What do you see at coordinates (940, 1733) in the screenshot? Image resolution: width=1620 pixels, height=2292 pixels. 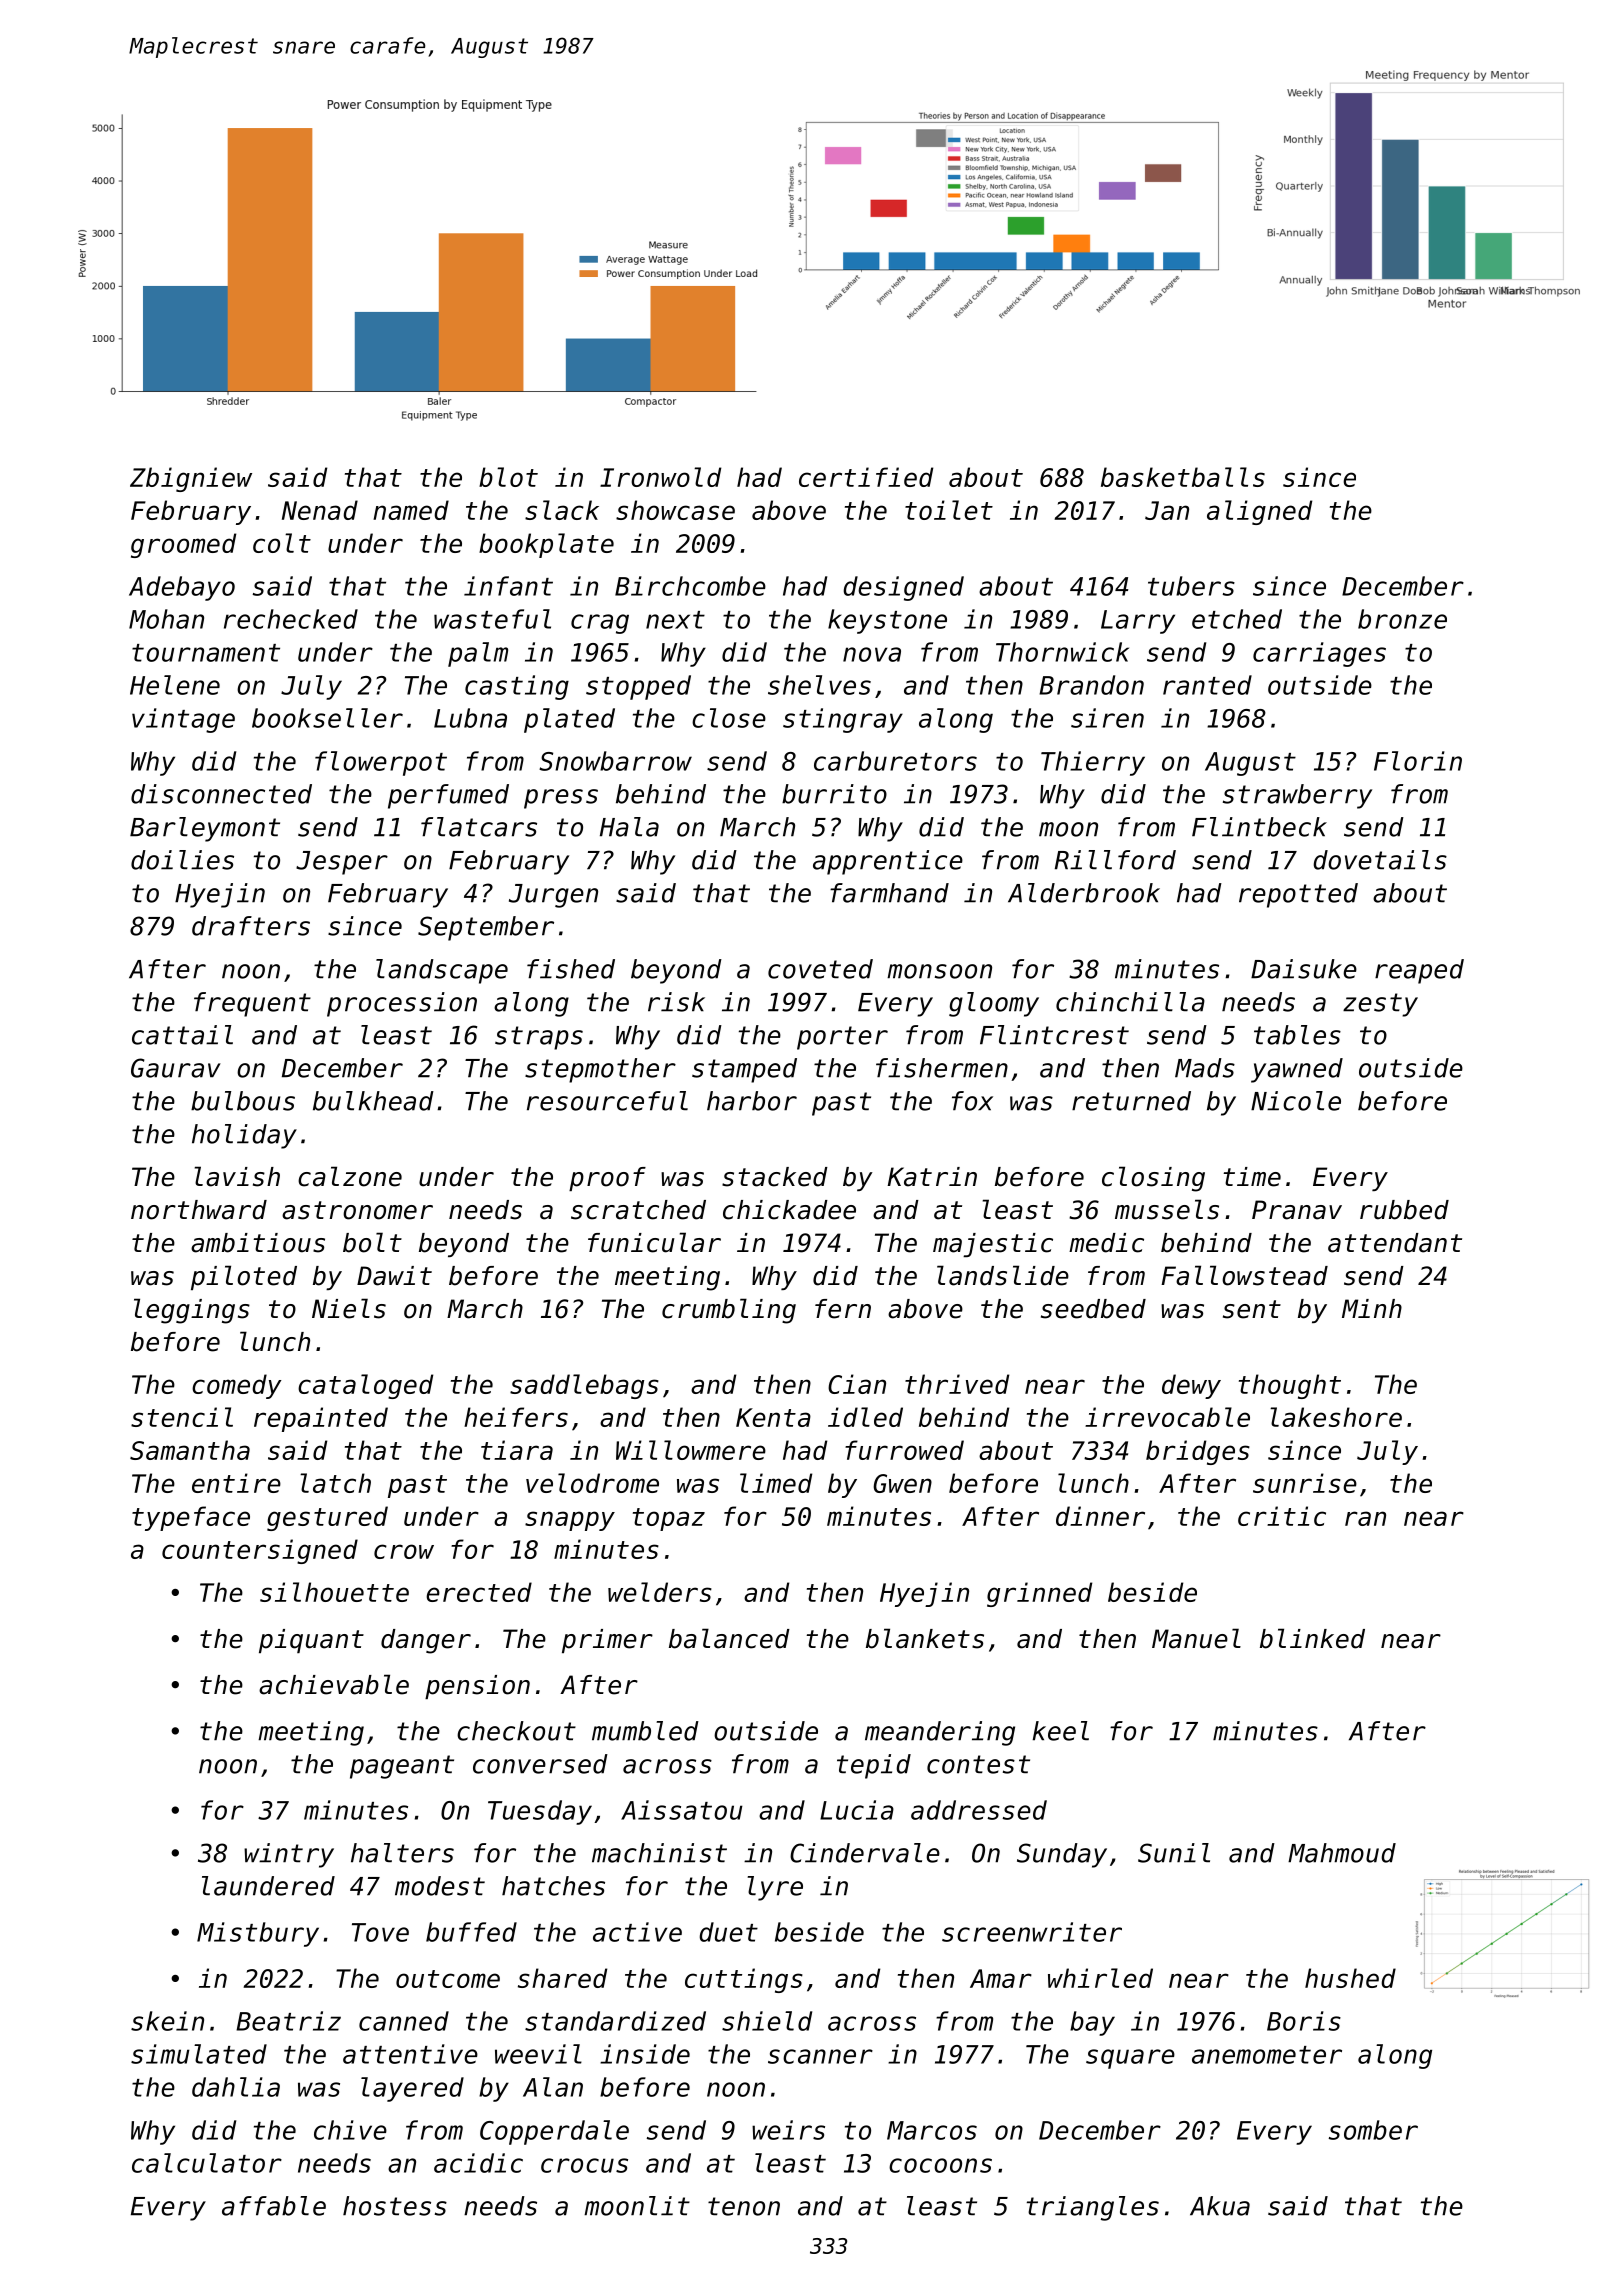 I see `meandering` at bounding box center [940, 1733].
